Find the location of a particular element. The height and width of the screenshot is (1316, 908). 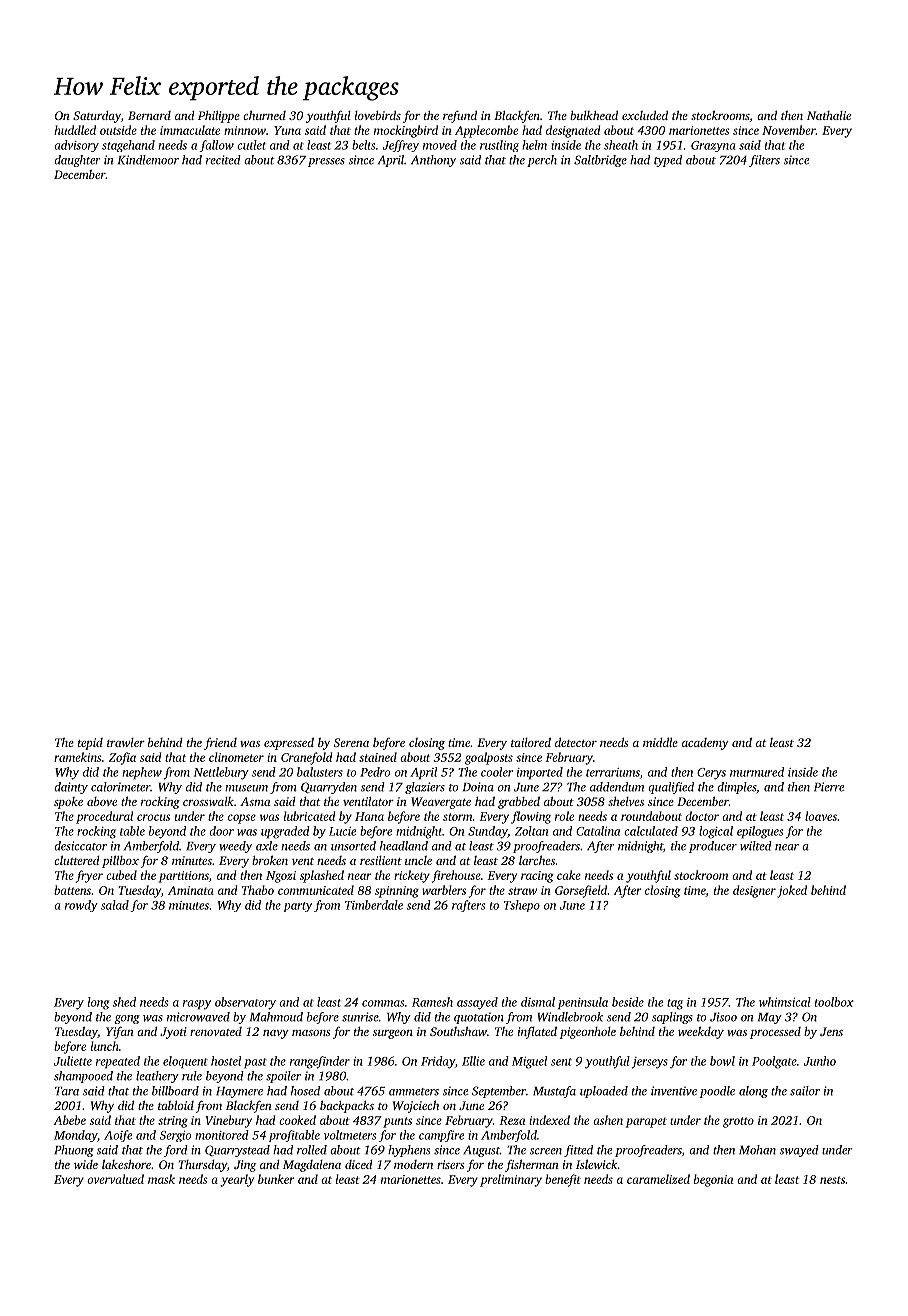

perch is located at coordinates (542, 161).
